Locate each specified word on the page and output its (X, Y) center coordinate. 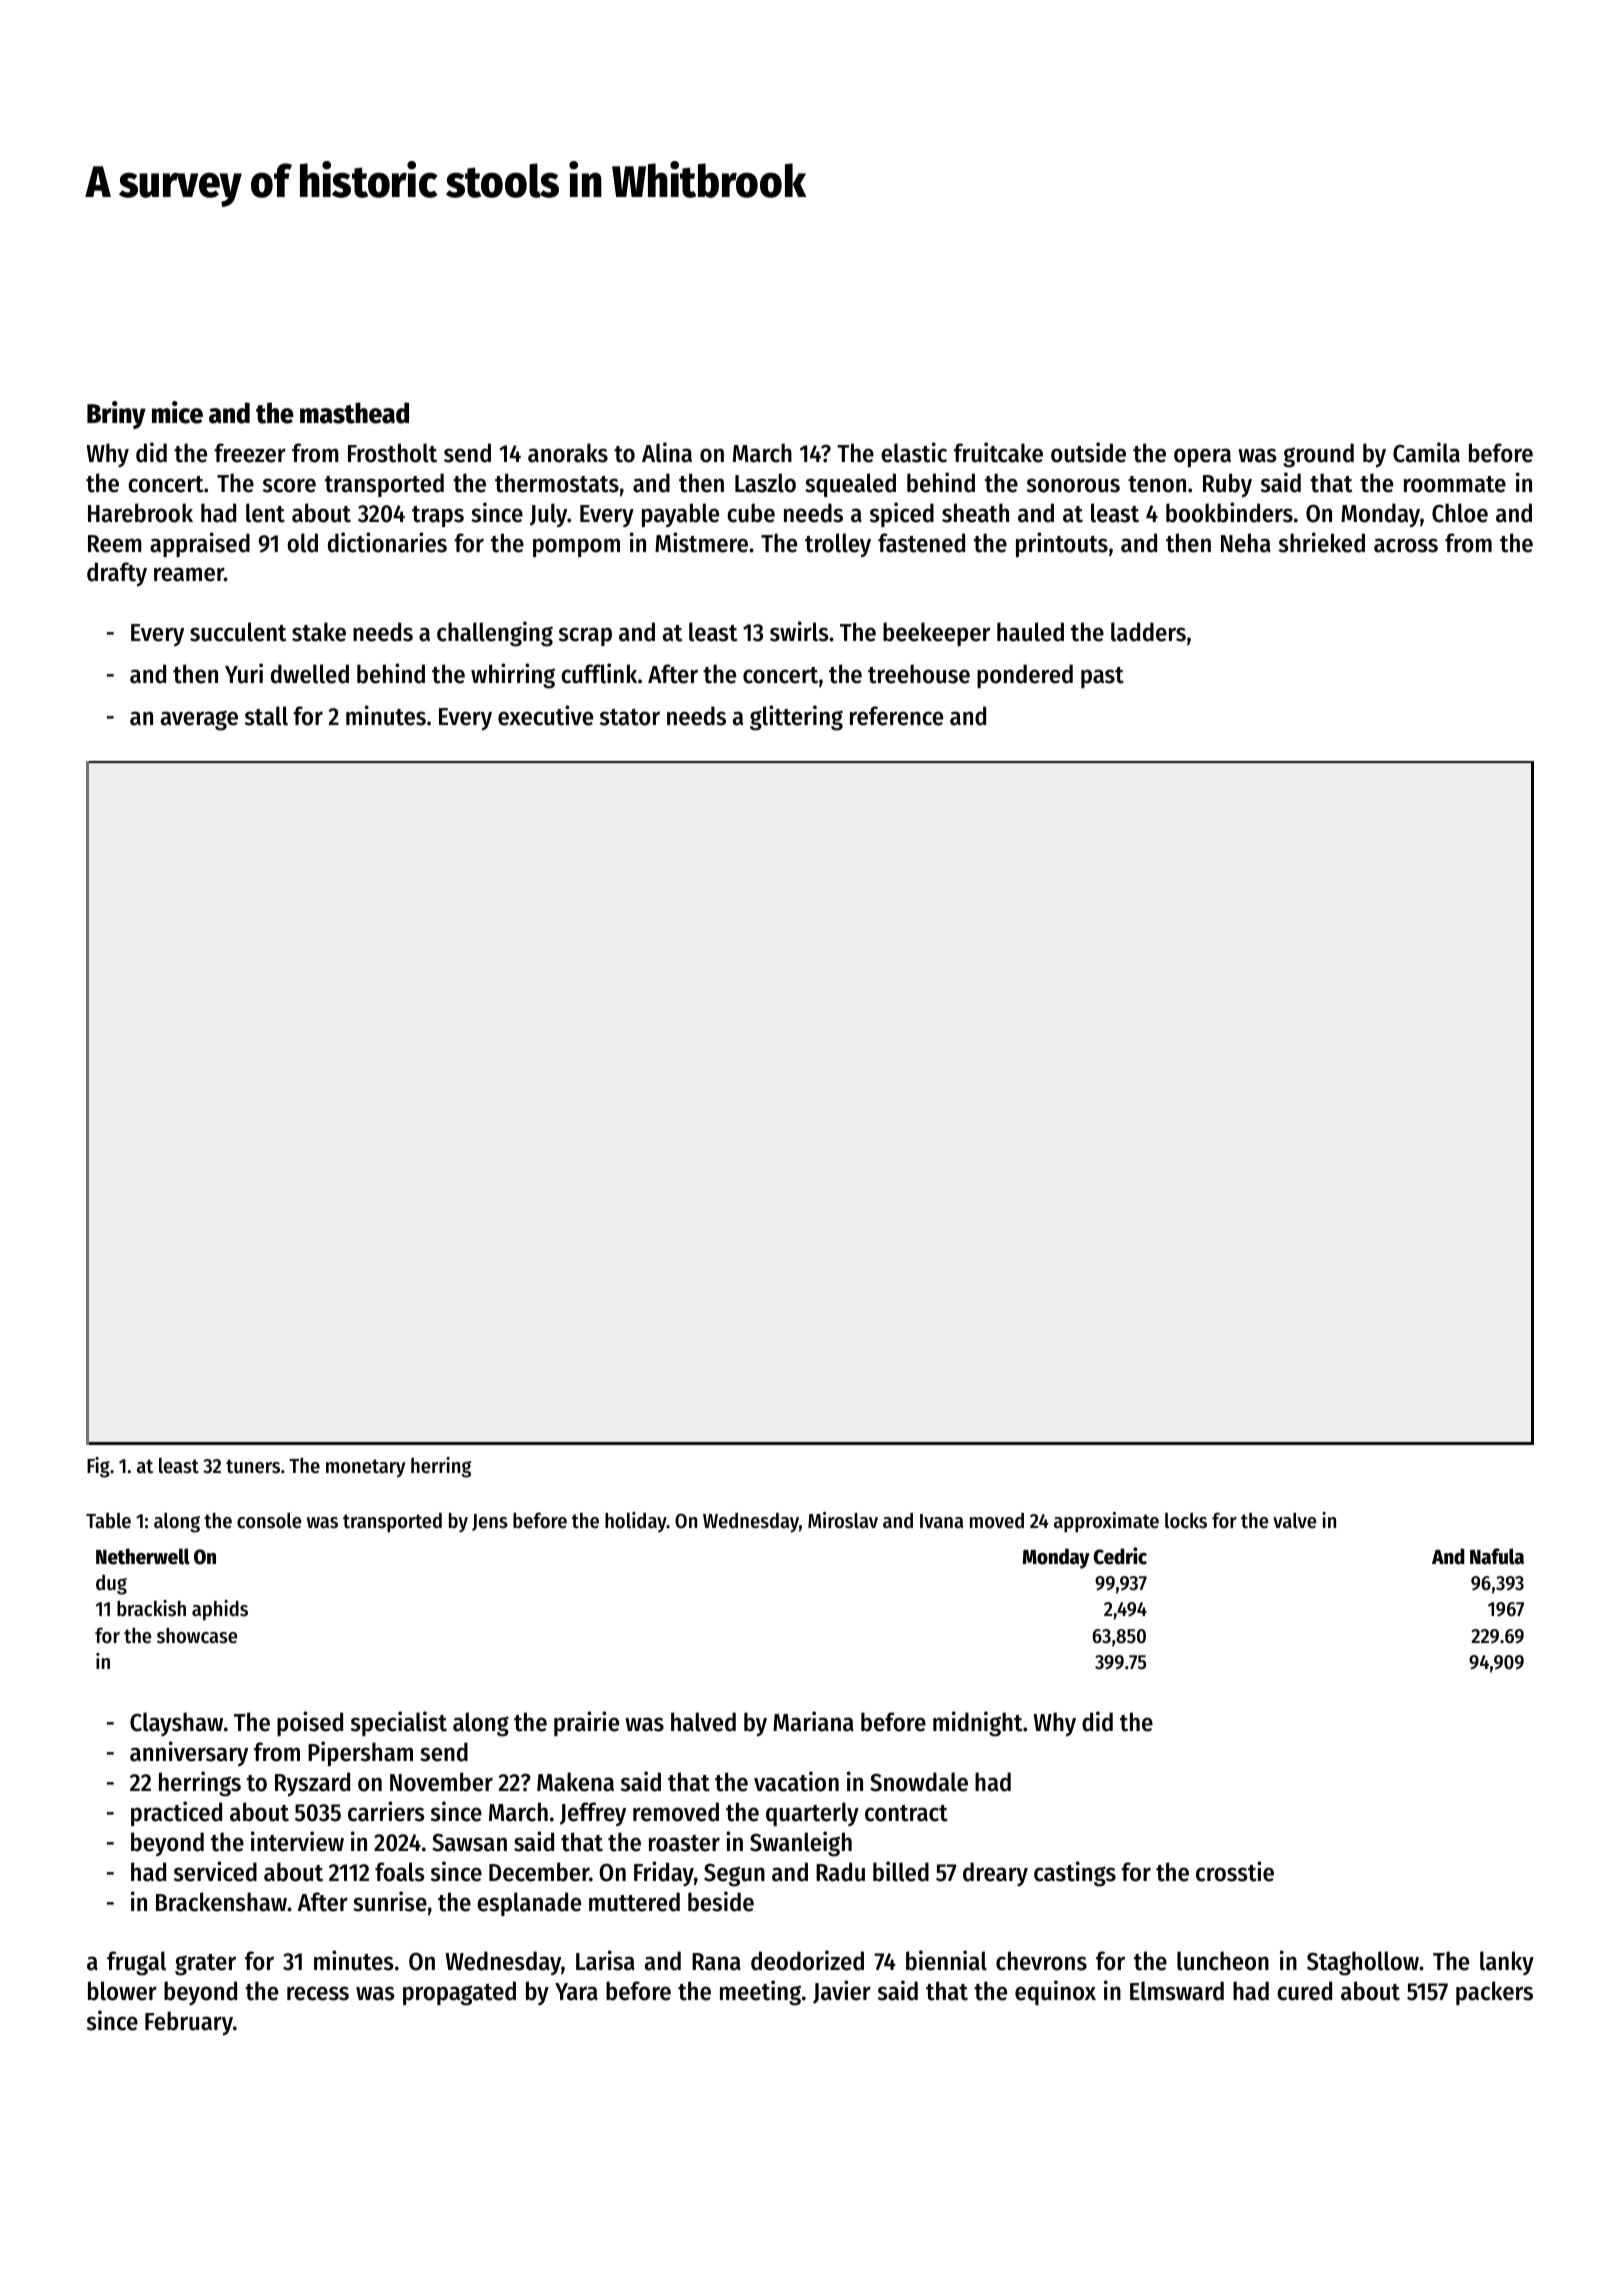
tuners (253, 1466)
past (1102, 677)
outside (1088, 452)
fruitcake (998, 452)
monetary (365, 1468)
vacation (796, 1781)
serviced (215, 1871)
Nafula (1497, 1556)
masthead (354, 413)
